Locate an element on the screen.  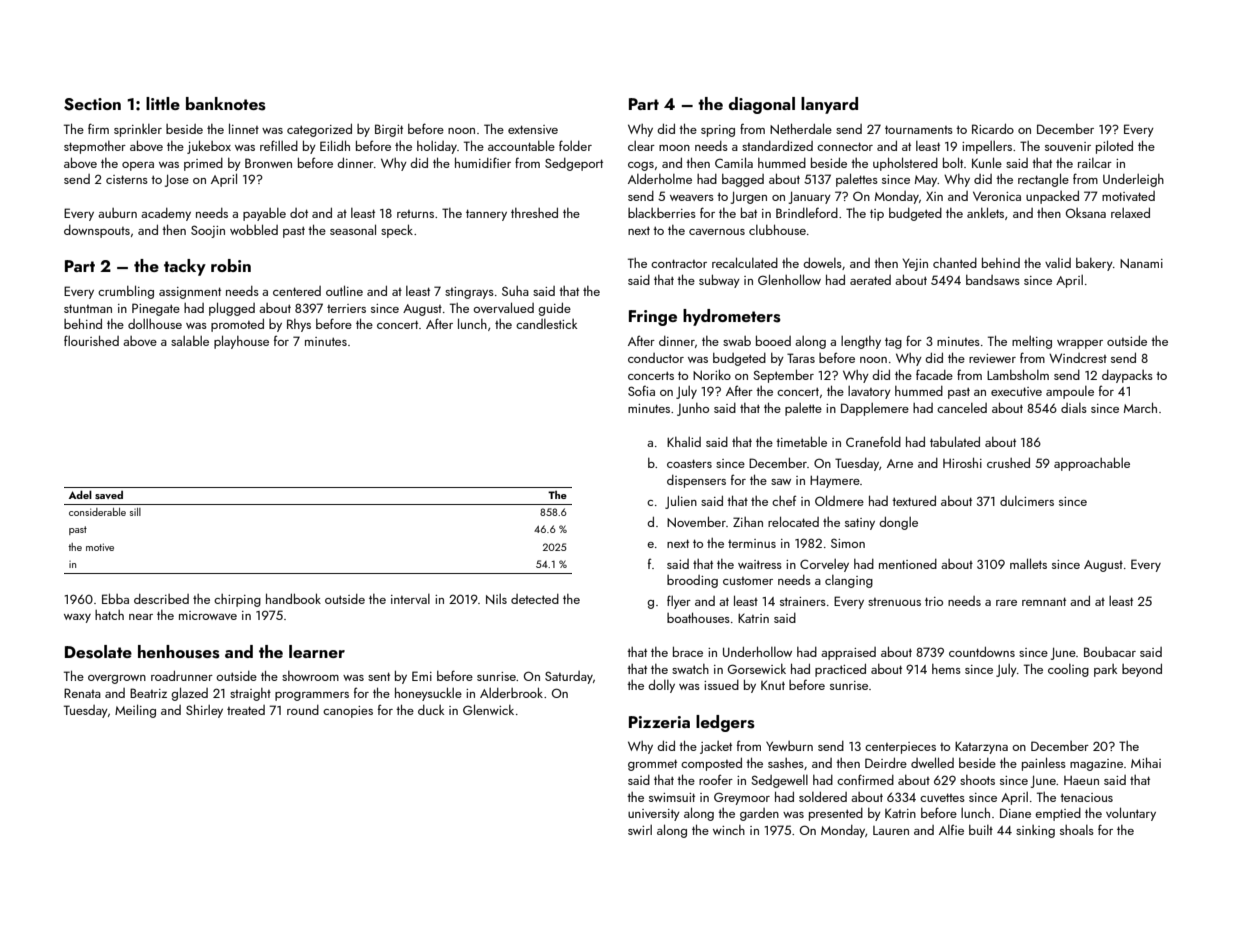
conductor is located at coordinates (656, 358).
